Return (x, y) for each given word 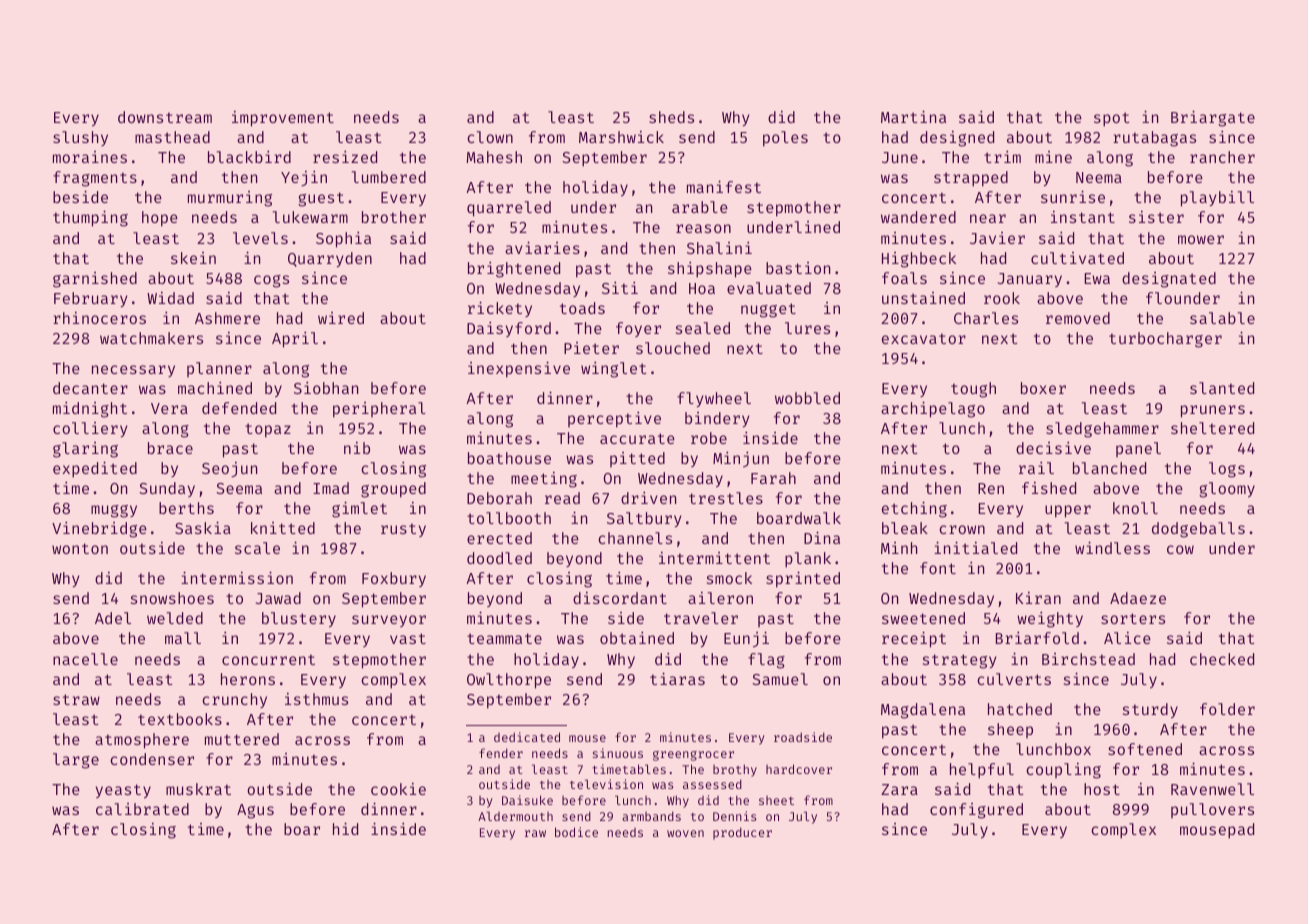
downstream (165, 117)
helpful (982, 771)
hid (345, 828)
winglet (614, 370)
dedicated (527, 737)
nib (357, 448)
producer (742, 833)
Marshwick (621, 137)
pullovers (1212, 810)
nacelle (85, 659)
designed (957, 139)
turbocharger (1165, 340)
